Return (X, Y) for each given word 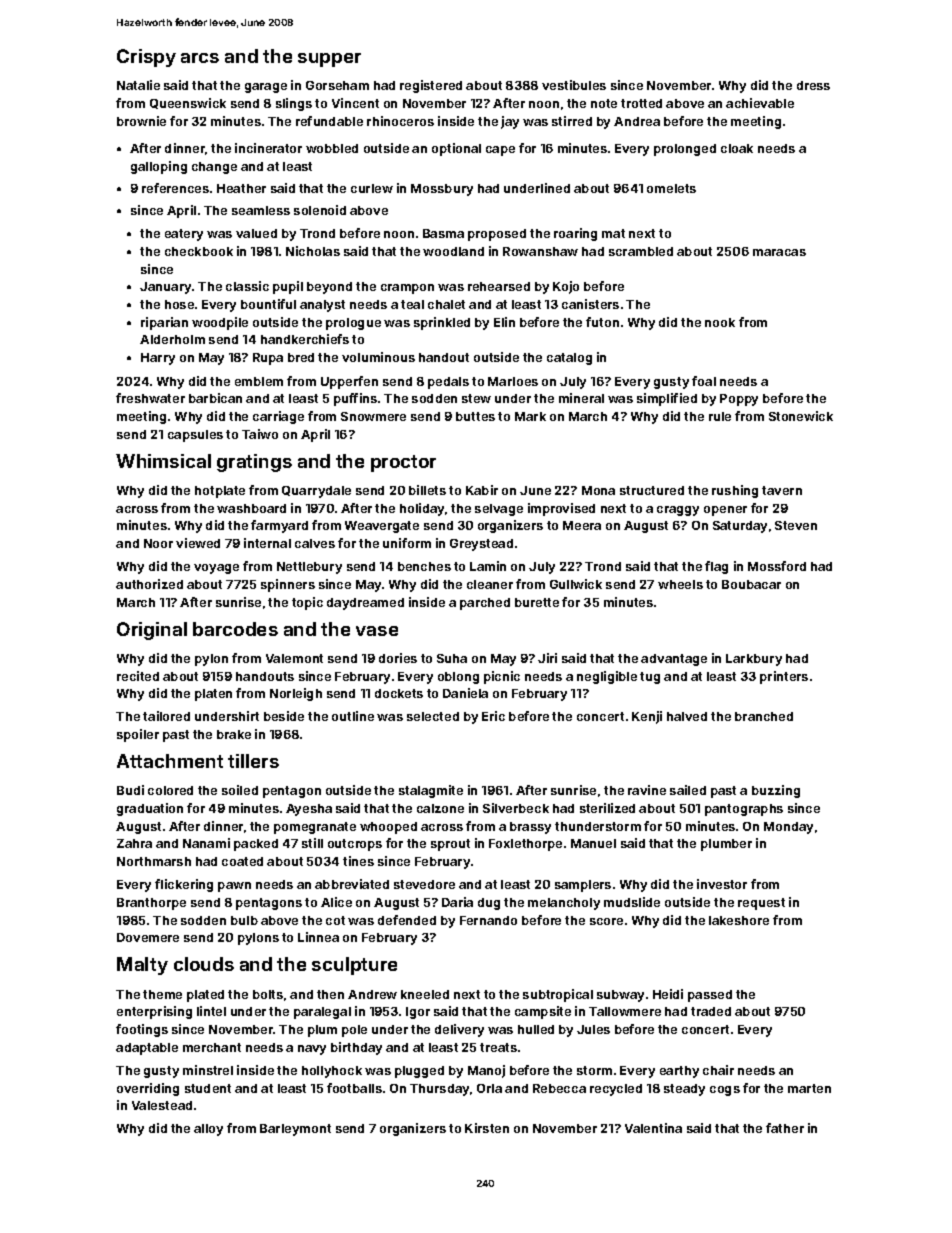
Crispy (146, 58)
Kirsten (487, 1128)
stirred (572, 121)
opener (725, 511)
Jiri (547, 658)
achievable (760, 103)
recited (138, 676)
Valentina (653, 1128)
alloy (208, 1130)
